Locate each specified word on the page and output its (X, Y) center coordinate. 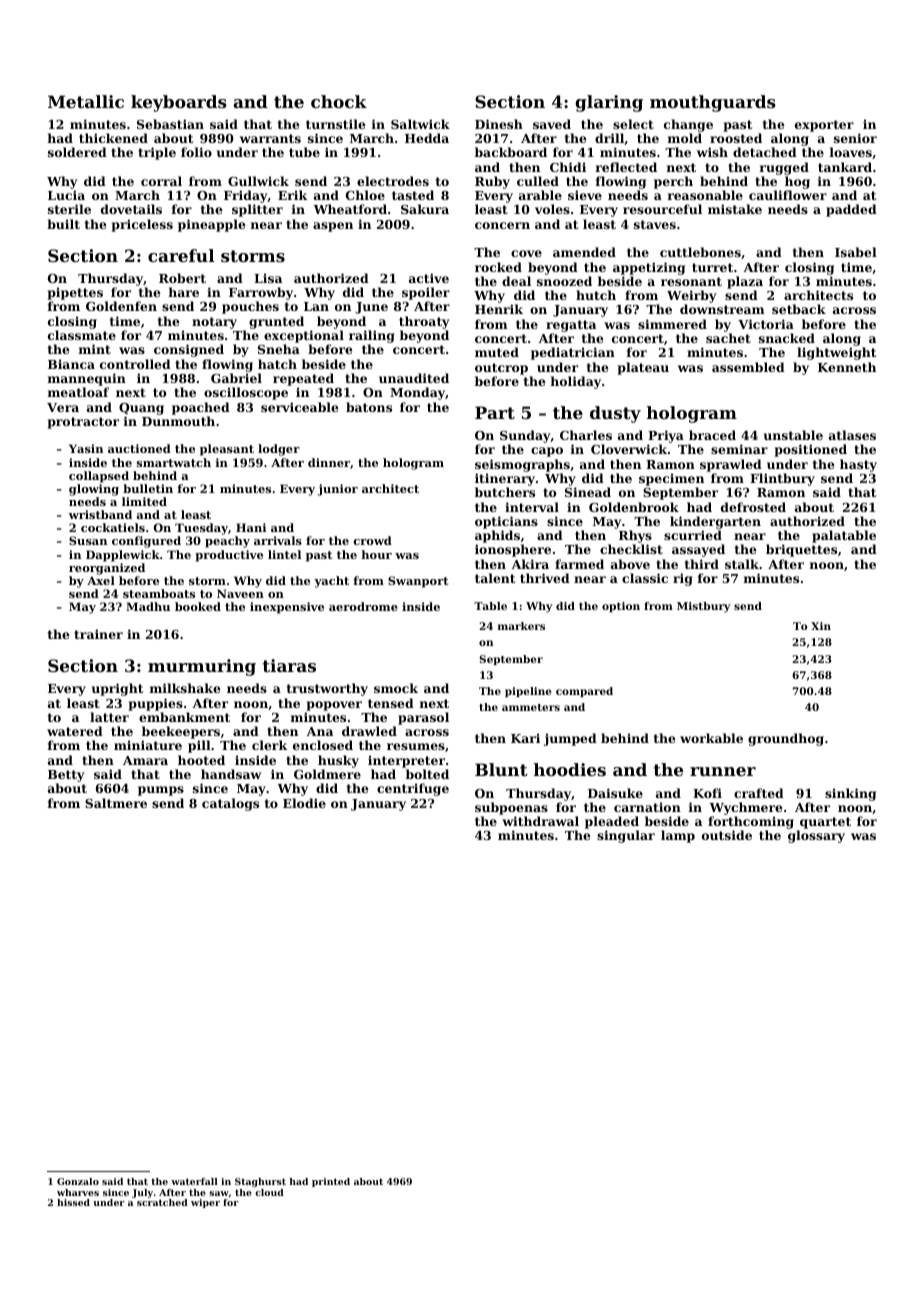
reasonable (705, 195)
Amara (145, 760)
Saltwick (420, 124)
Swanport (418, 582)
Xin (821, 626)
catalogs (230, 804)
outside (727, 835)
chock (339, 101)
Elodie (304, 803)
